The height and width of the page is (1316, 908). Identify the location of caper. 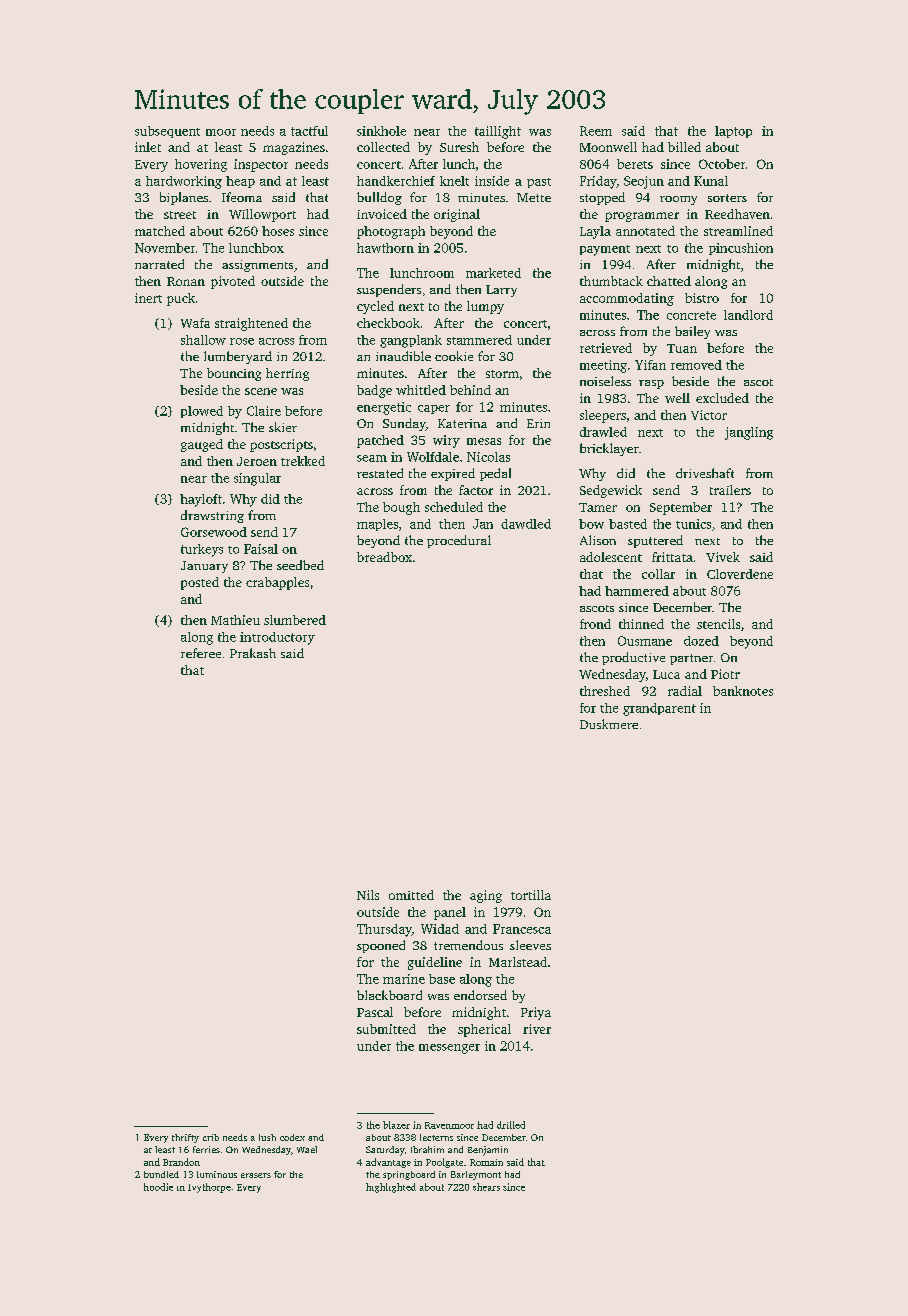
(434, 409).
